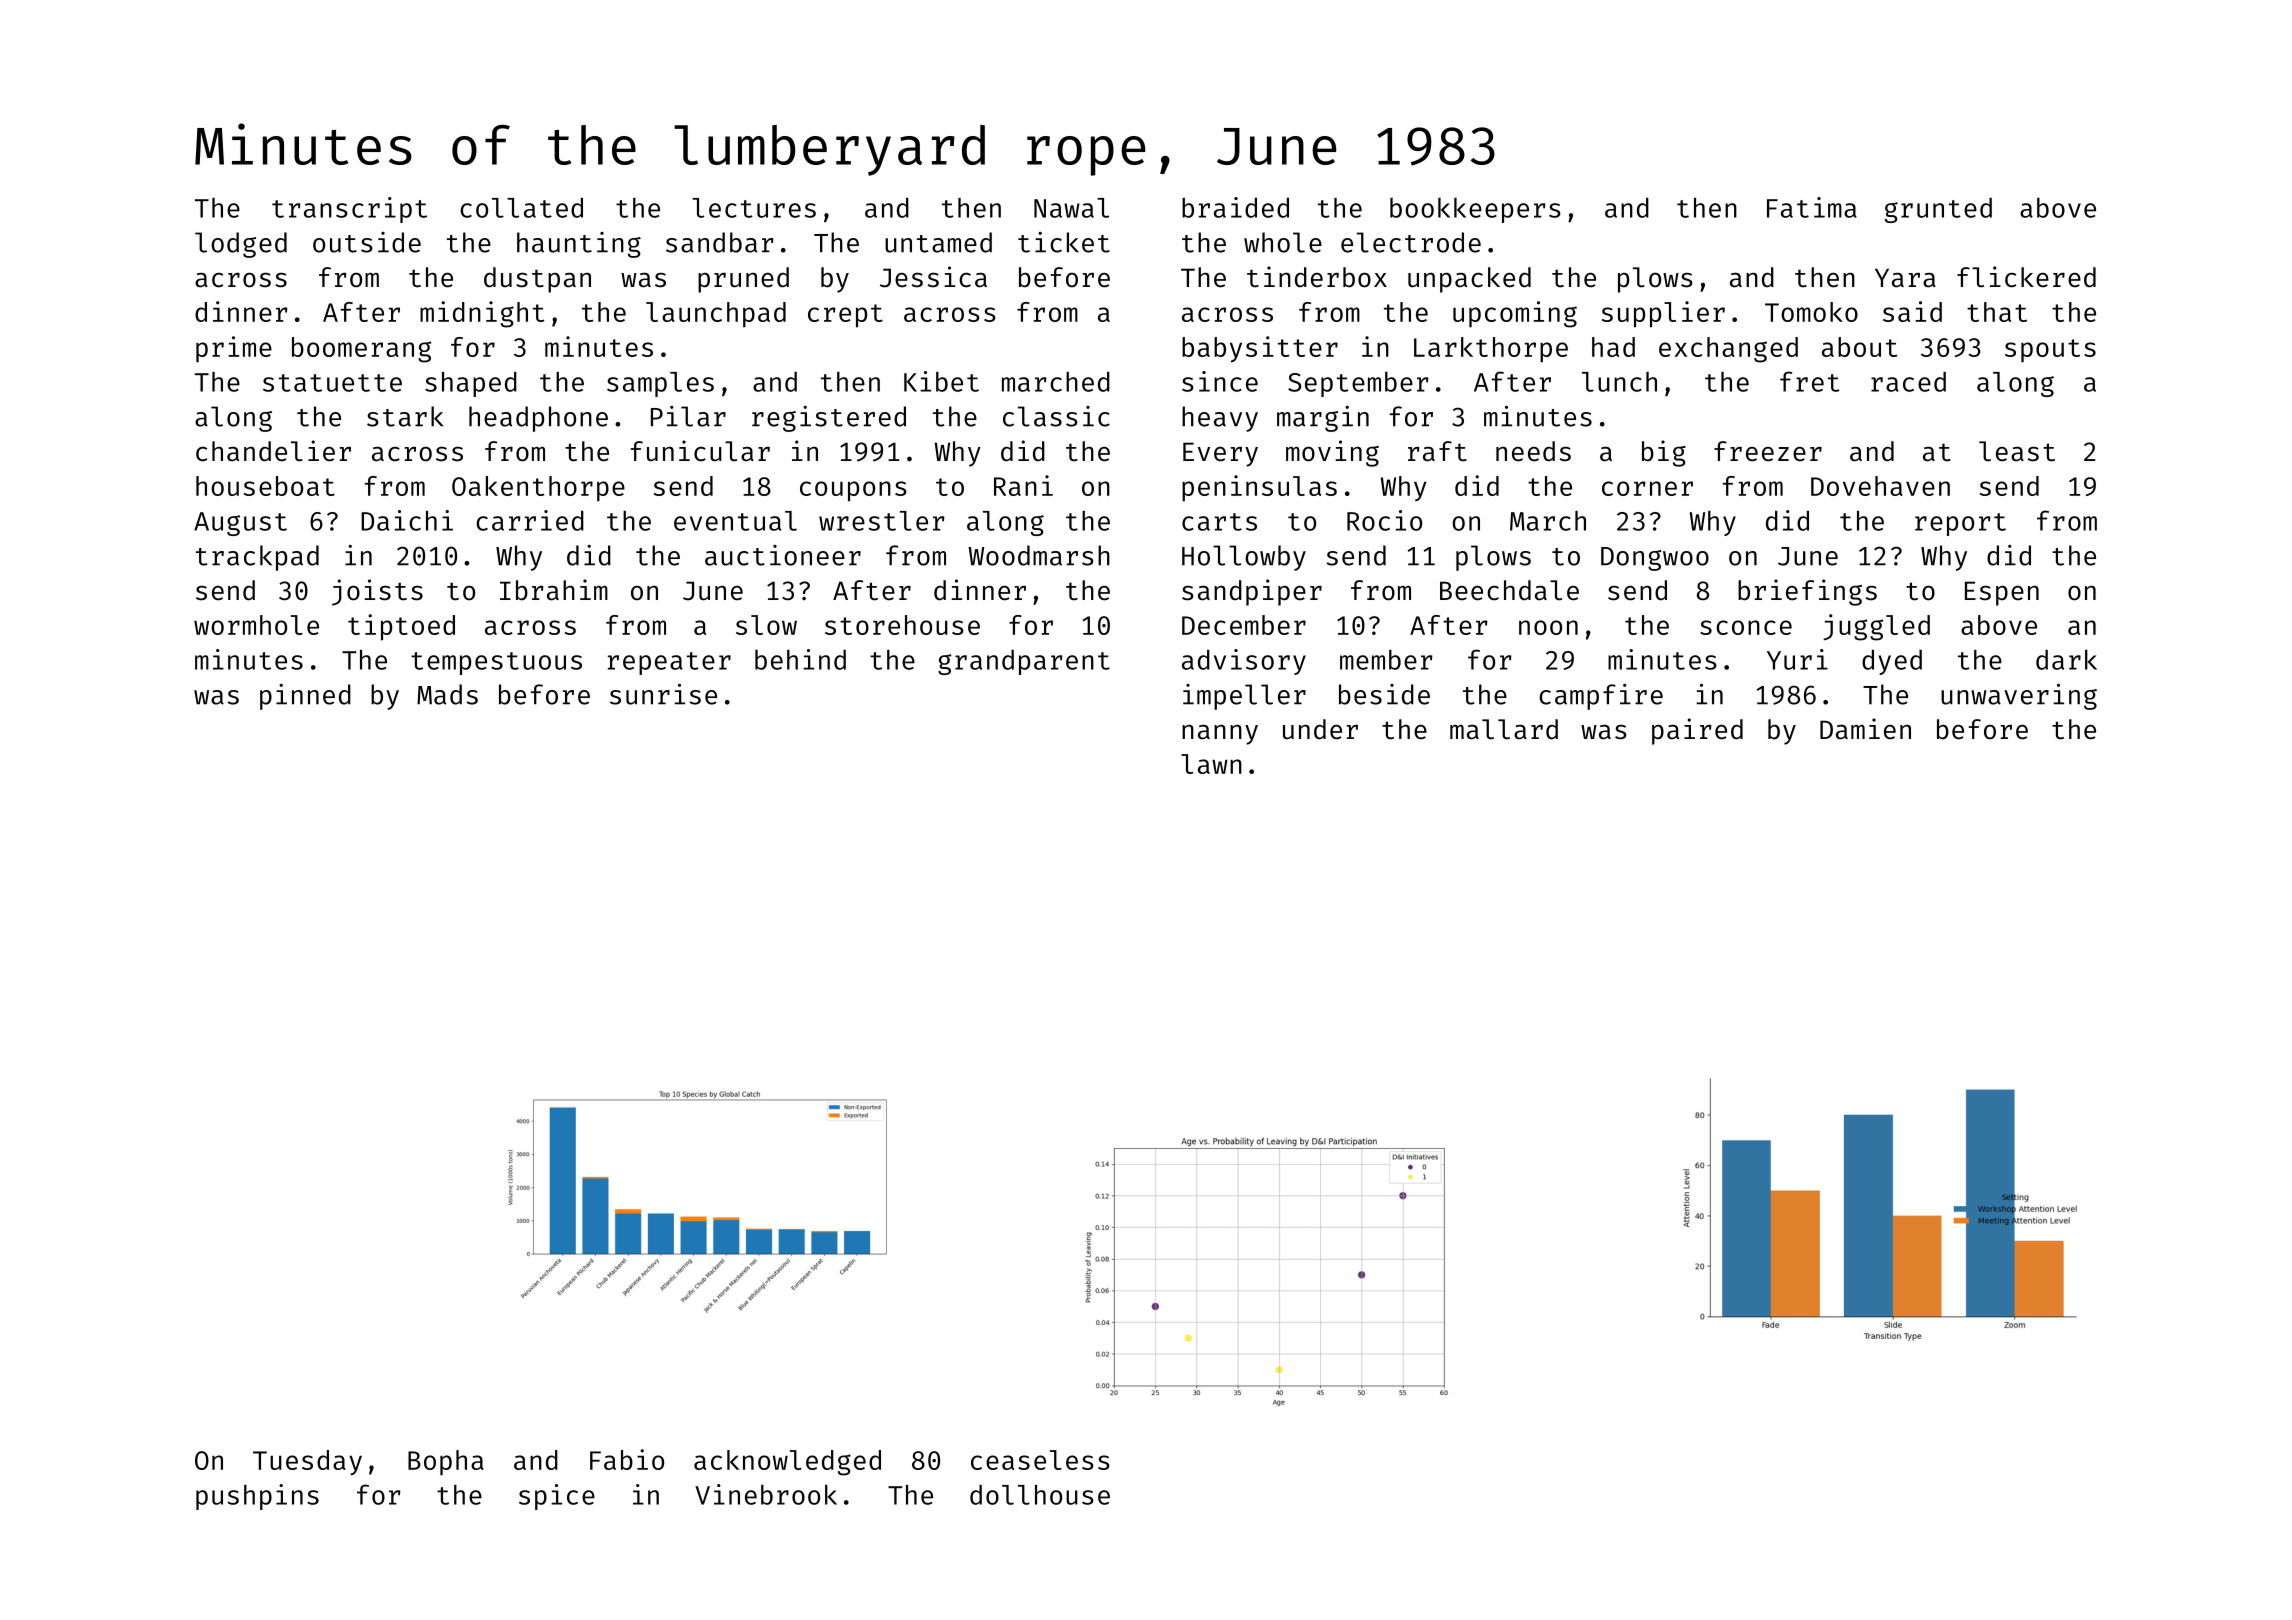 Image resolution: width=2292 pixels, height=1620 pixels. I want to click on ceaseless, so click(1040, 1460).
